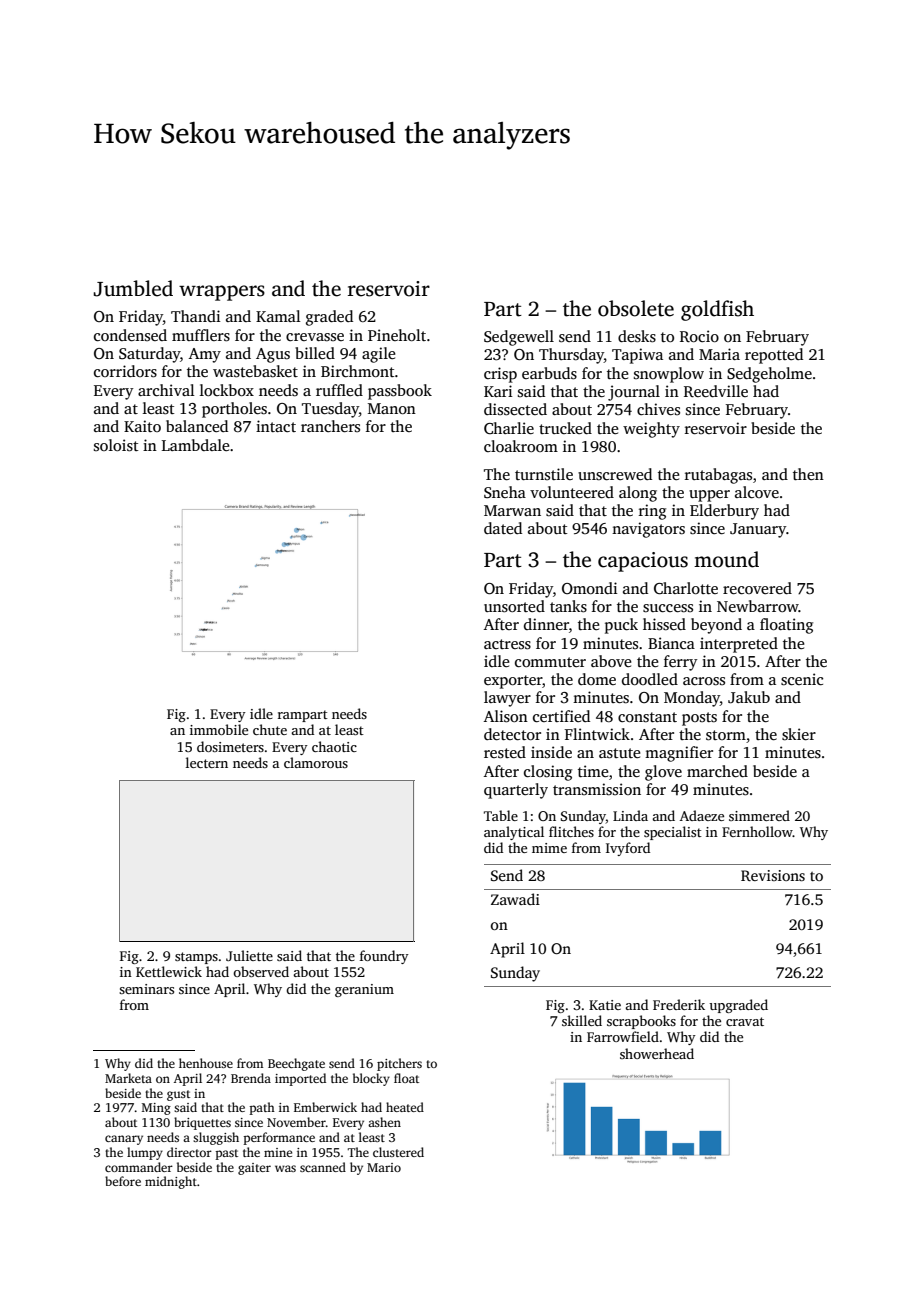 This document has height=1308, width=924. I want to click on scanned, so click(323, 1167).
